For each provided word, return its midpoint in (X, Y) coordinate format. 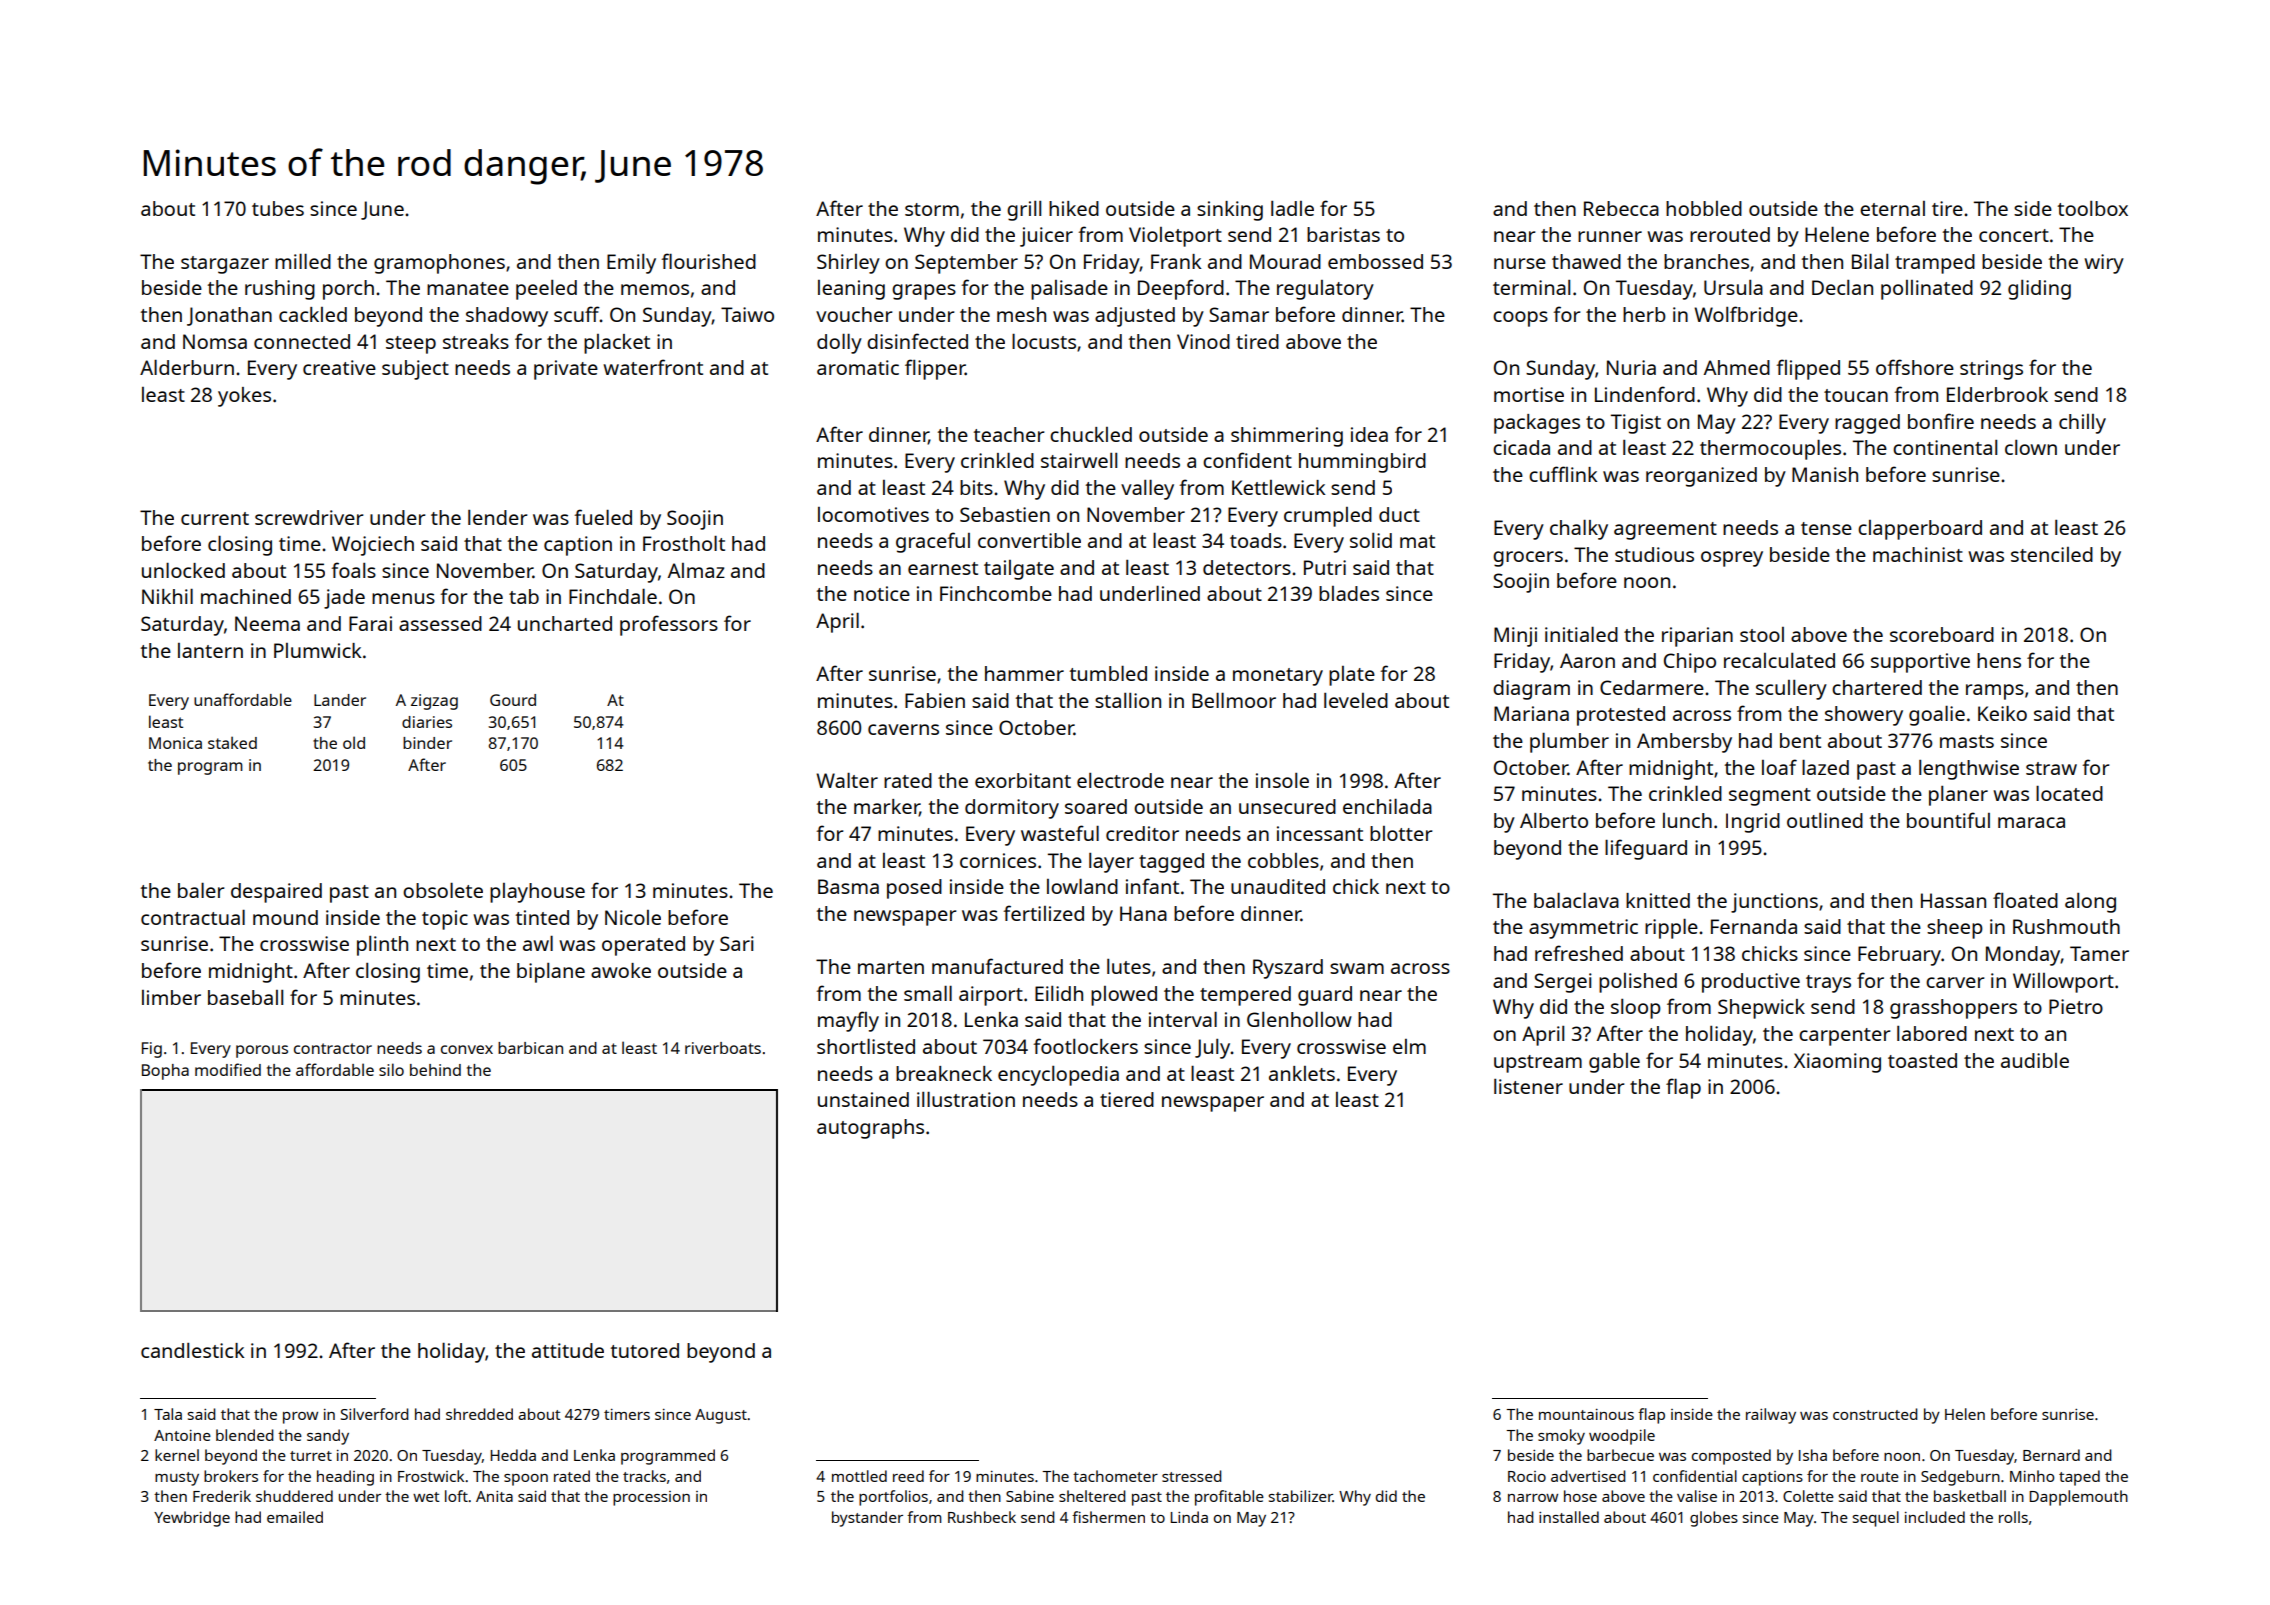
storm (932, 209)
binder (427, 743)
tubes (278, 208)
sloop (1636, 1009)
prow (300, 1418)
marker (887, 808)
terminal (1531, 287)
